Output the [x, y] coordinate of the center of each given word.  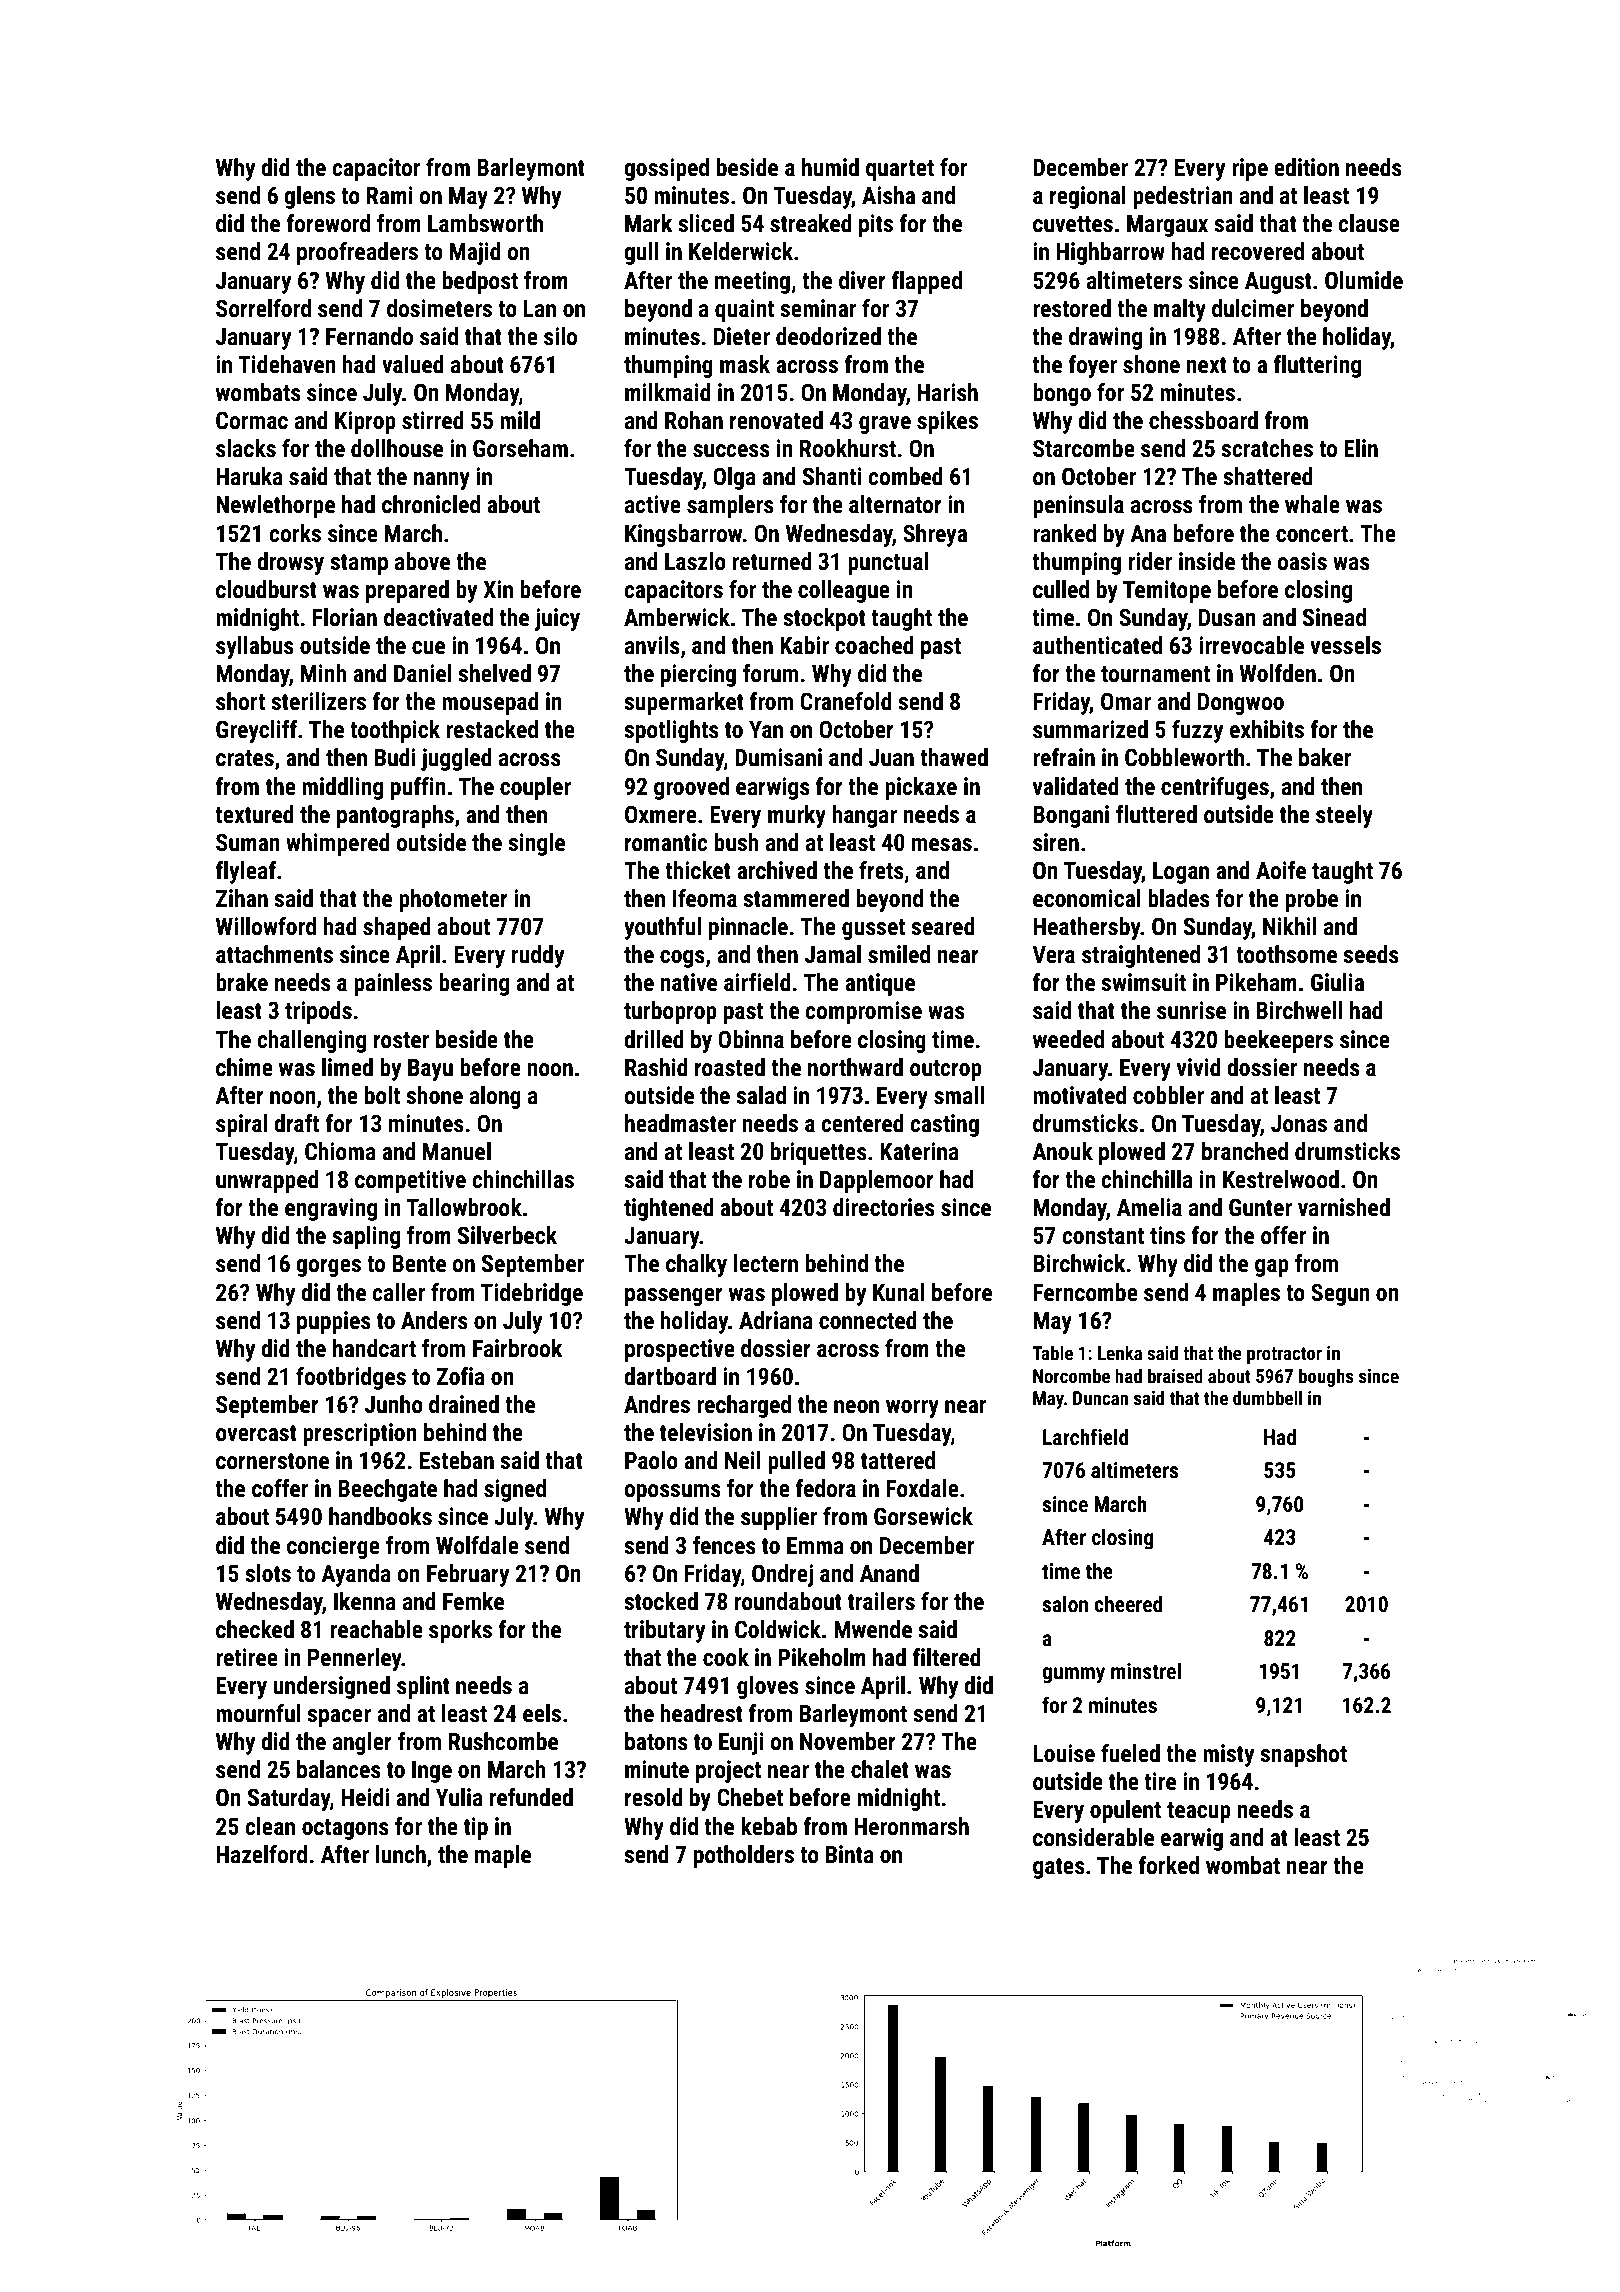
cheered [1128, 1604]
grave [885, 425]
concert [1312, 534]
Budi [395, 757]
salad [761, 1095]
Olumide [1364, 280]
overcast [256, 1433]
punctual [888, 563]
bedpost [480, 282]
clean [270, 1826]
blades [1179, 898]
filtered [946, 1657]
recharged [744, 1406]
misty [1228, 1755]
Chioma [340, 1151]
